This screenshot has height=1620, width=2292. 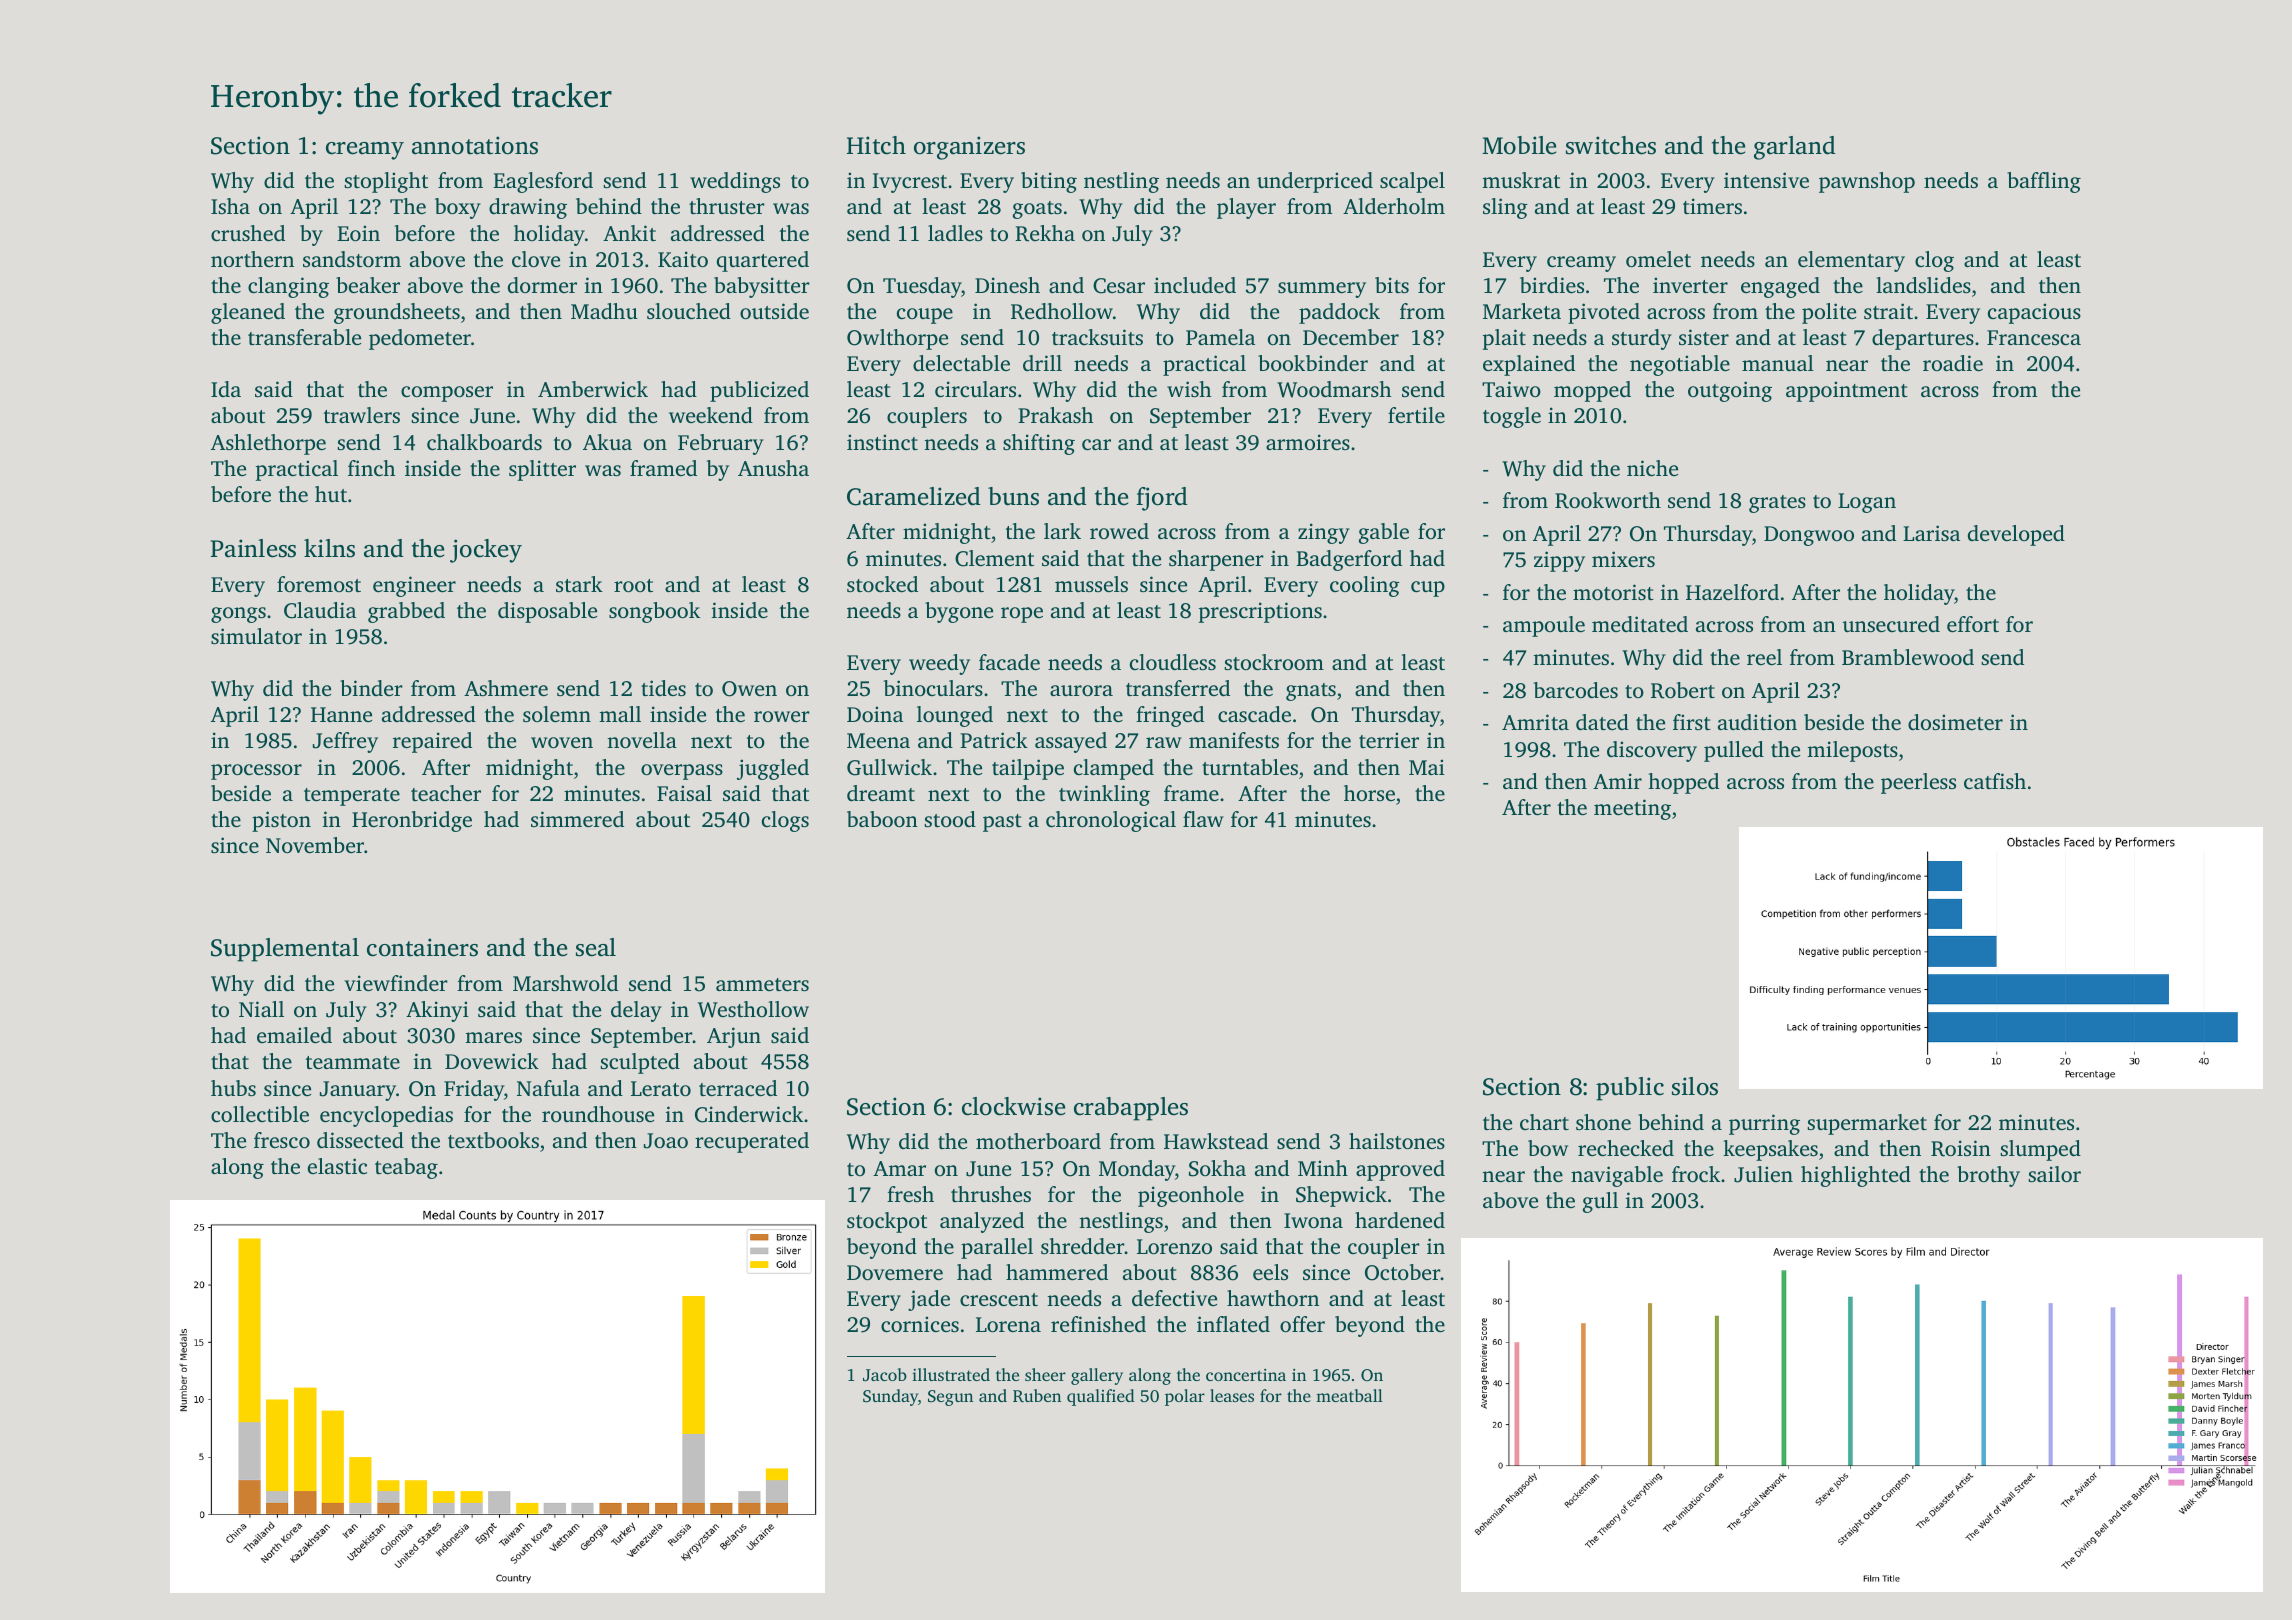 What do you see at coordinates (1695, 1086) in the screenshot?
I see `silos` at bounding box center [1695, 1086].
